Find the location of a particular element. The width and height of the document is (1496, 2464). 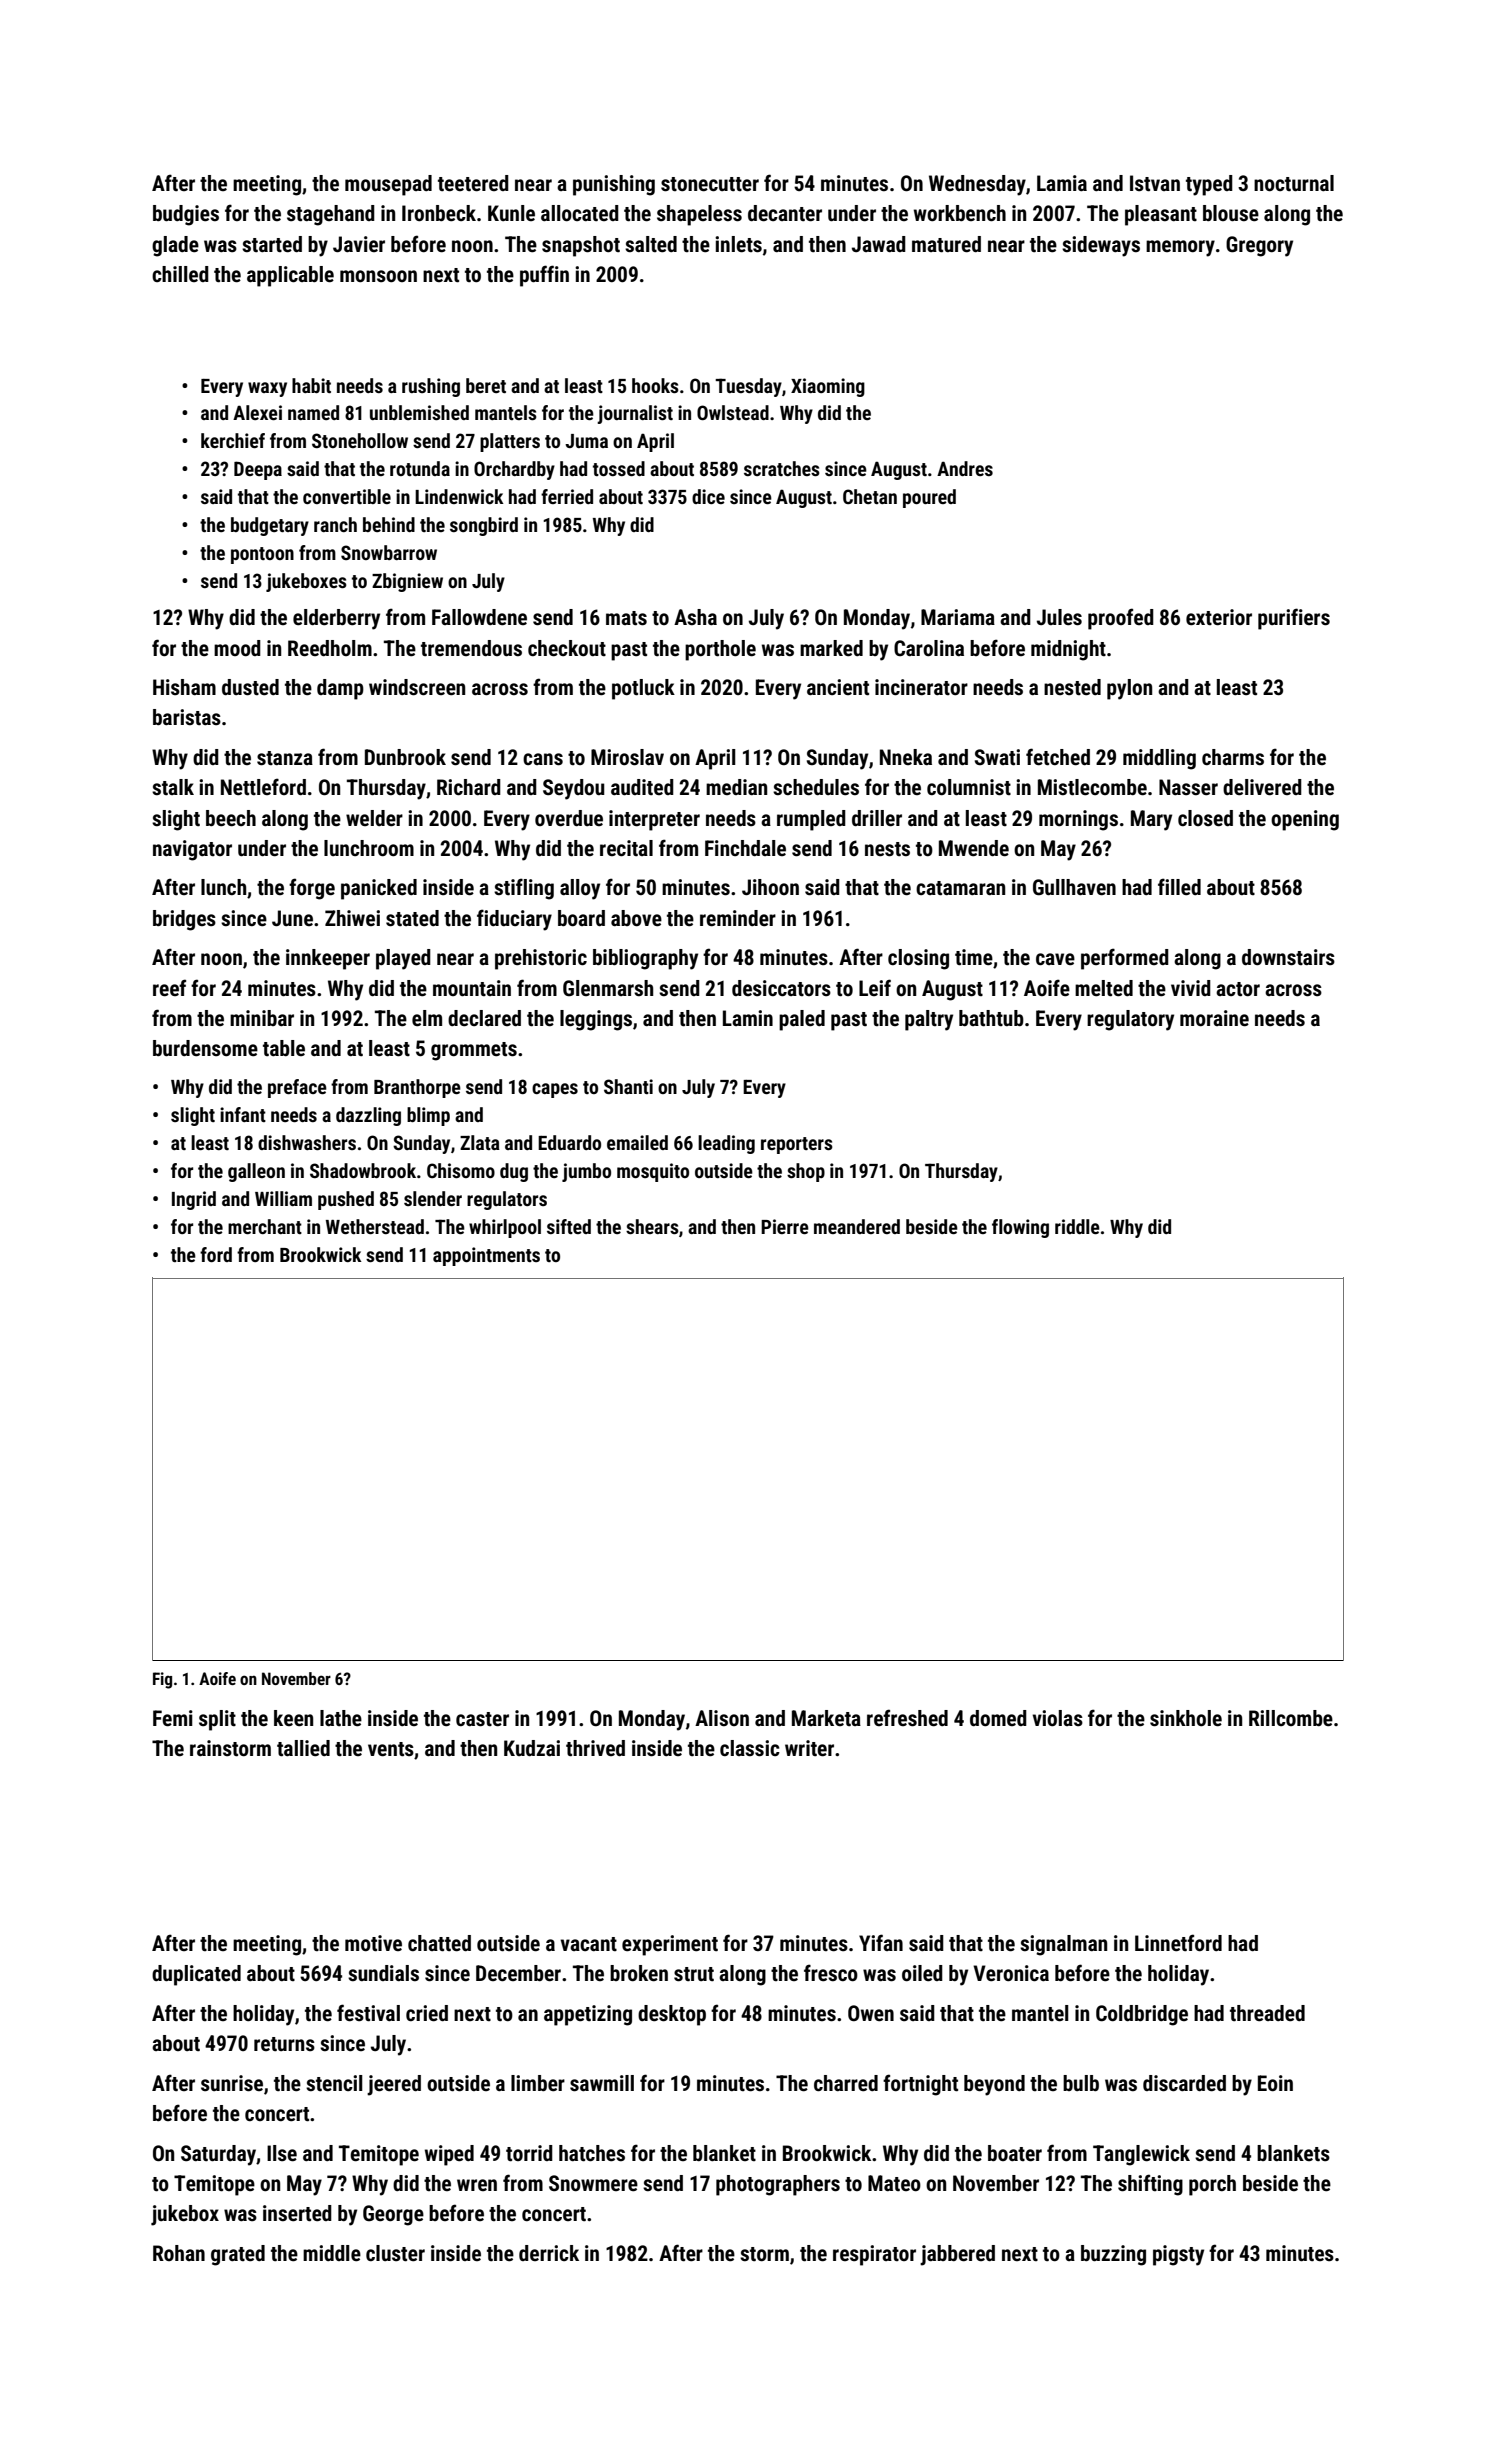

cluster is located at coordinates (395, 2253).
